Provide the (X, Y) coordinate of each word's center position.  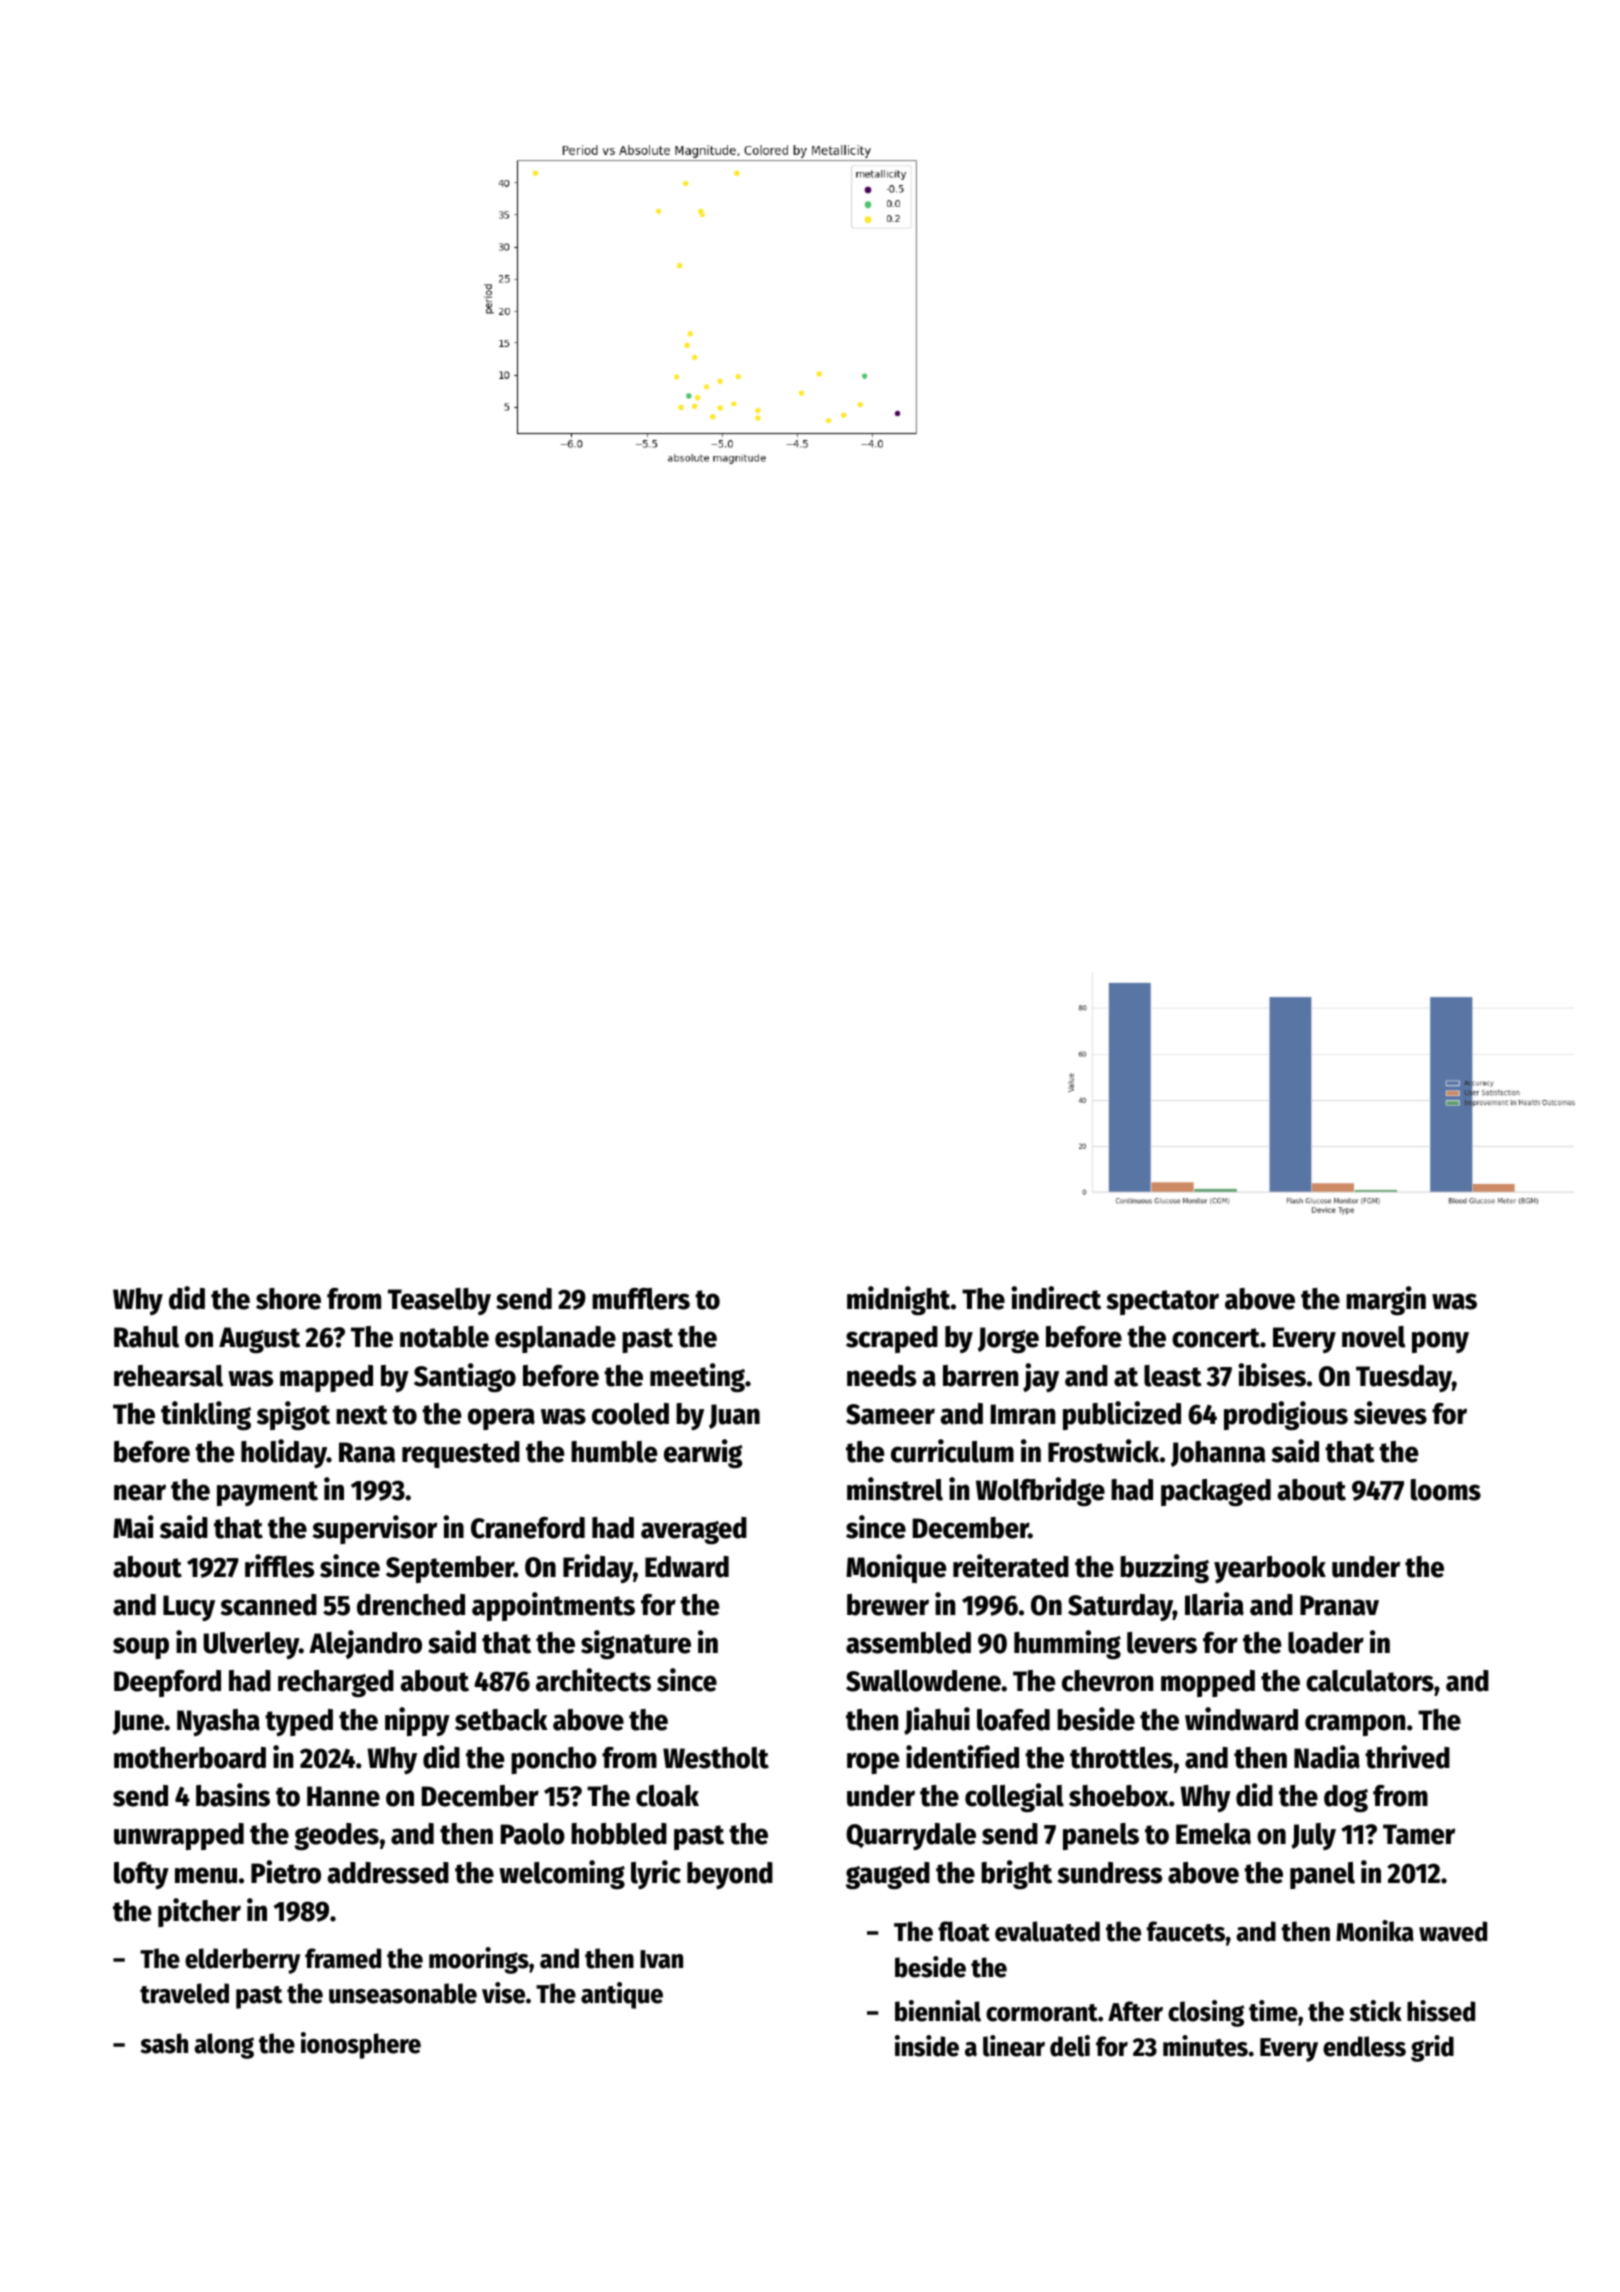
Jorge (1008, 1340)
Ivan (661, 1959)
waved (1453, 1931)
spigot (293, 1415)
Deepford (167, 1683)
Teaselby (439, 1301)
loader (1326, 1643)
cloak (667, 1796)
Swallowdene (923, 1681)
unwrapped (179, 1836)
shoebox (1119, 1796)
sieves (1390, 1413)
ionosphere (361, 2045)
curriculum (952, 1451)
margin (1386, 1300)
